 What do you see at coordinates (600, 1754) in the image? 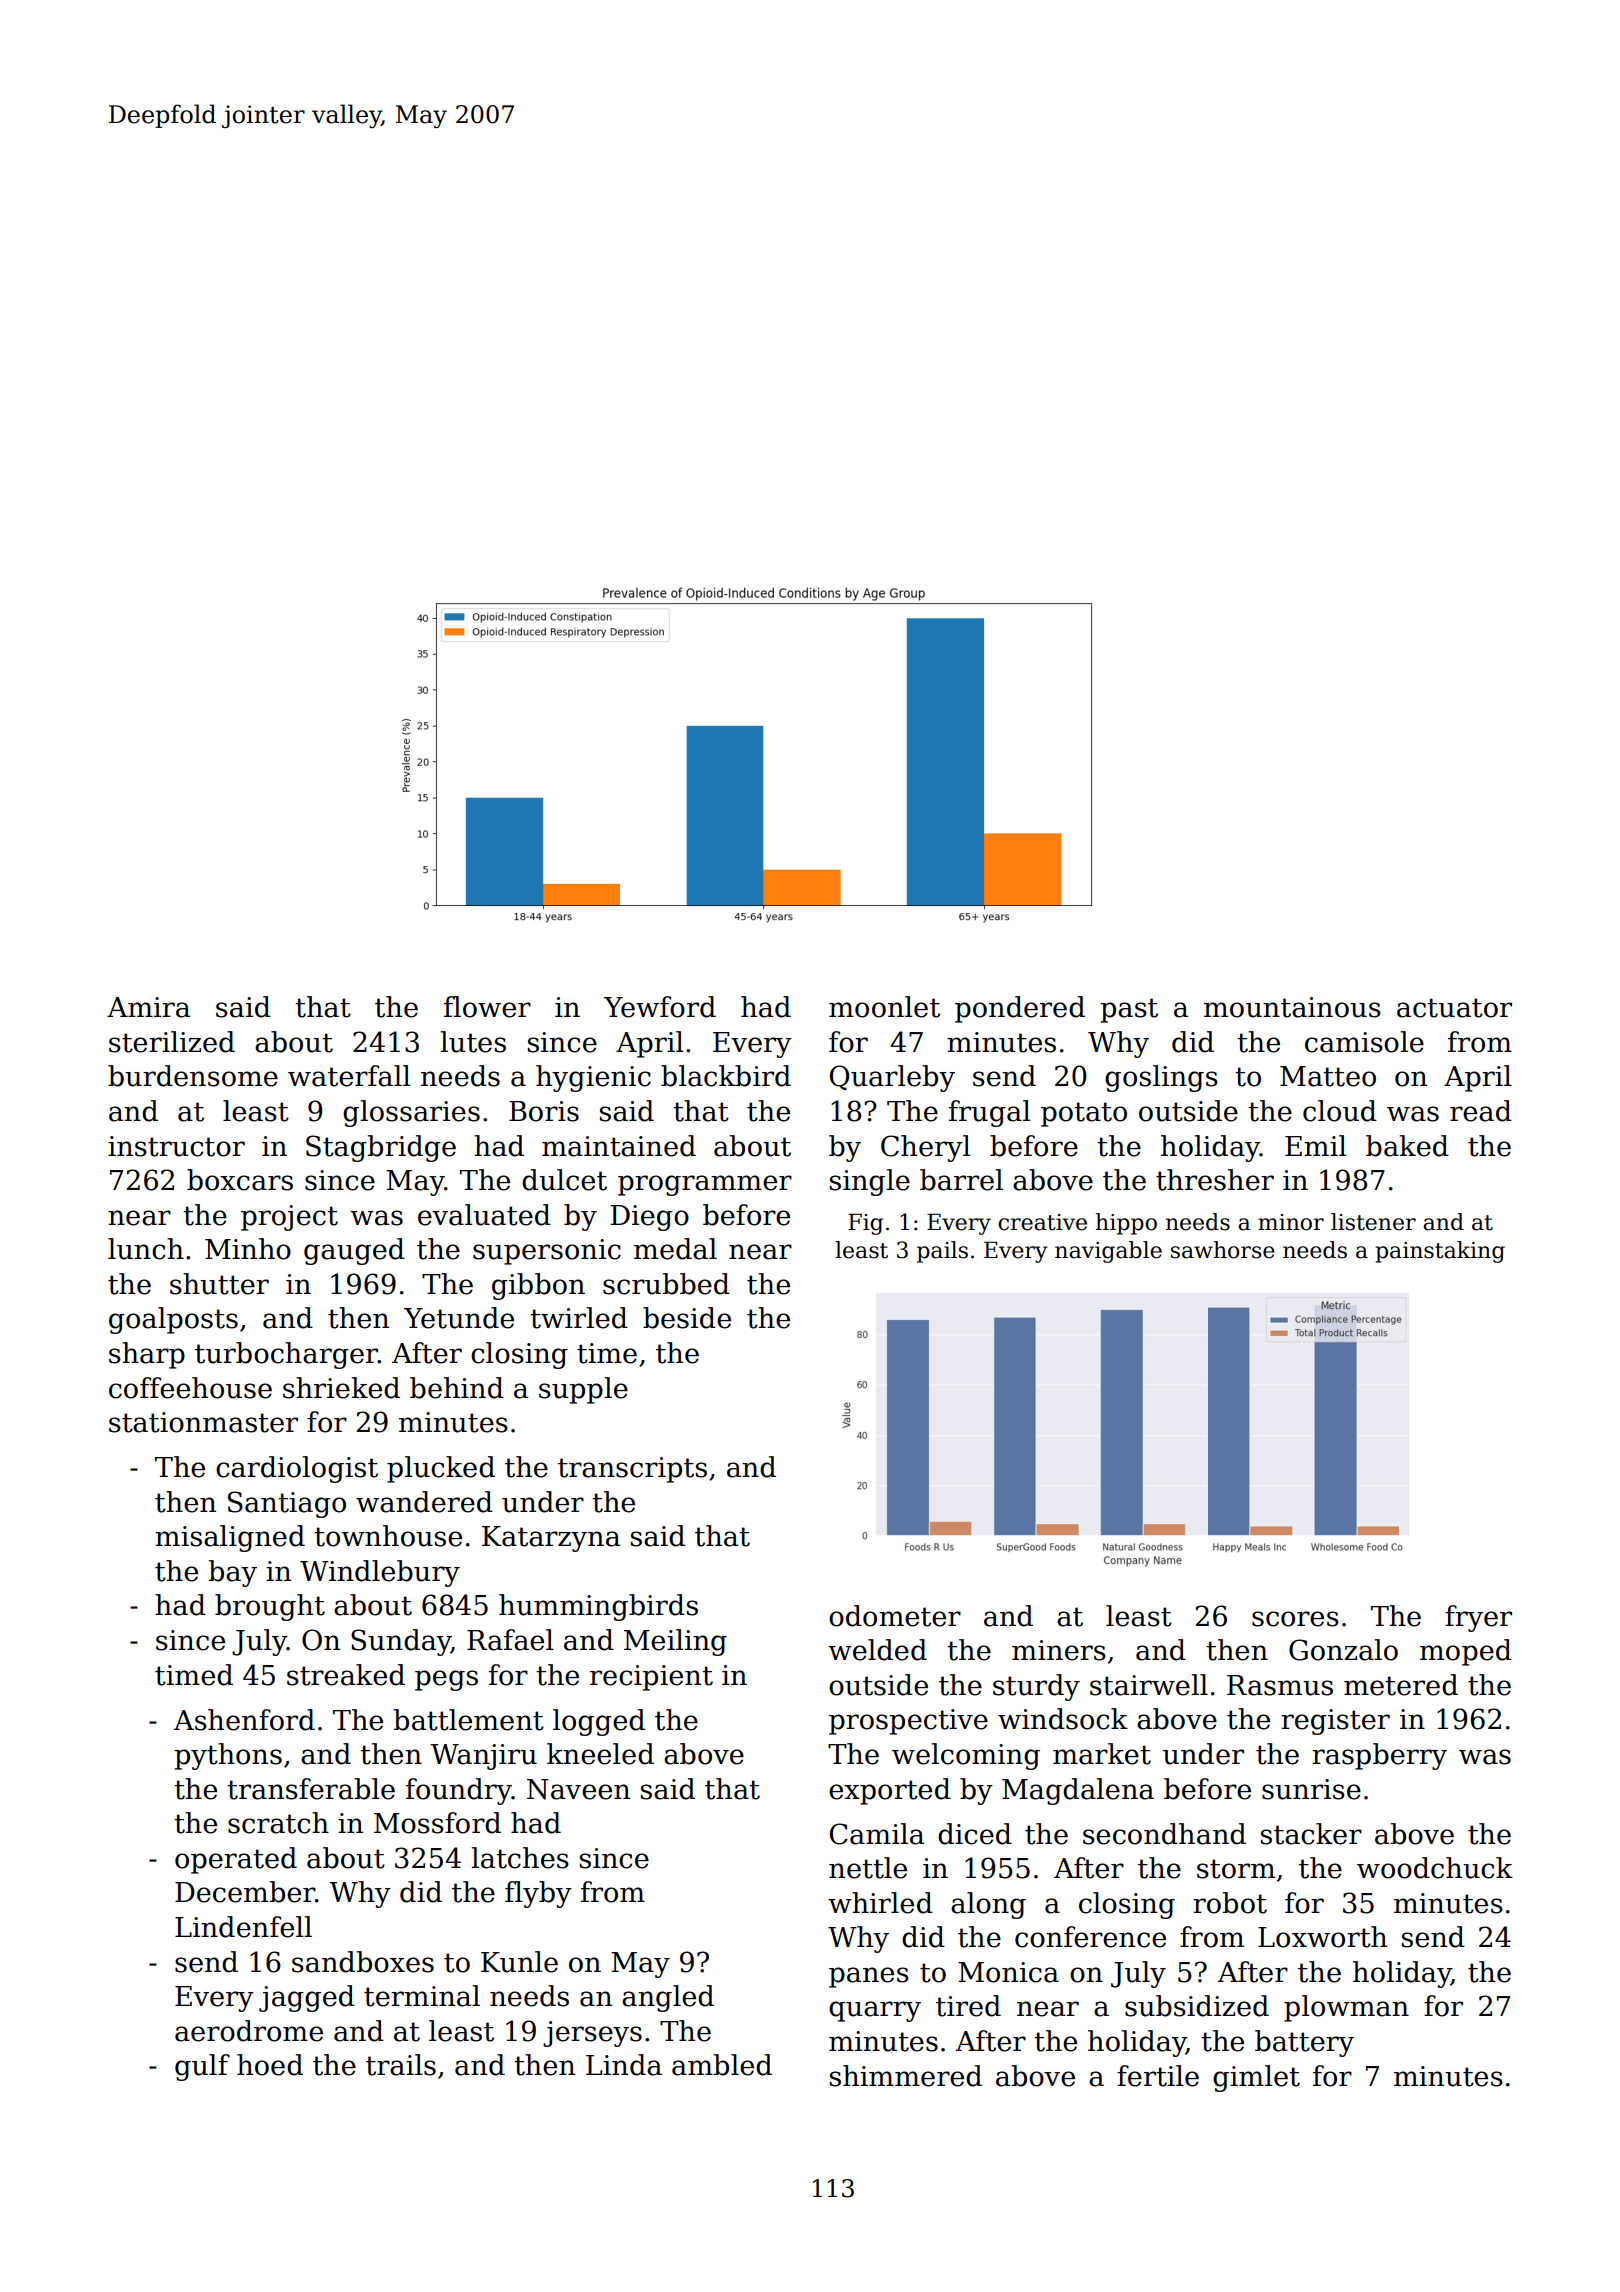
I see `kneeled` at bounding box center [600, 1754].
